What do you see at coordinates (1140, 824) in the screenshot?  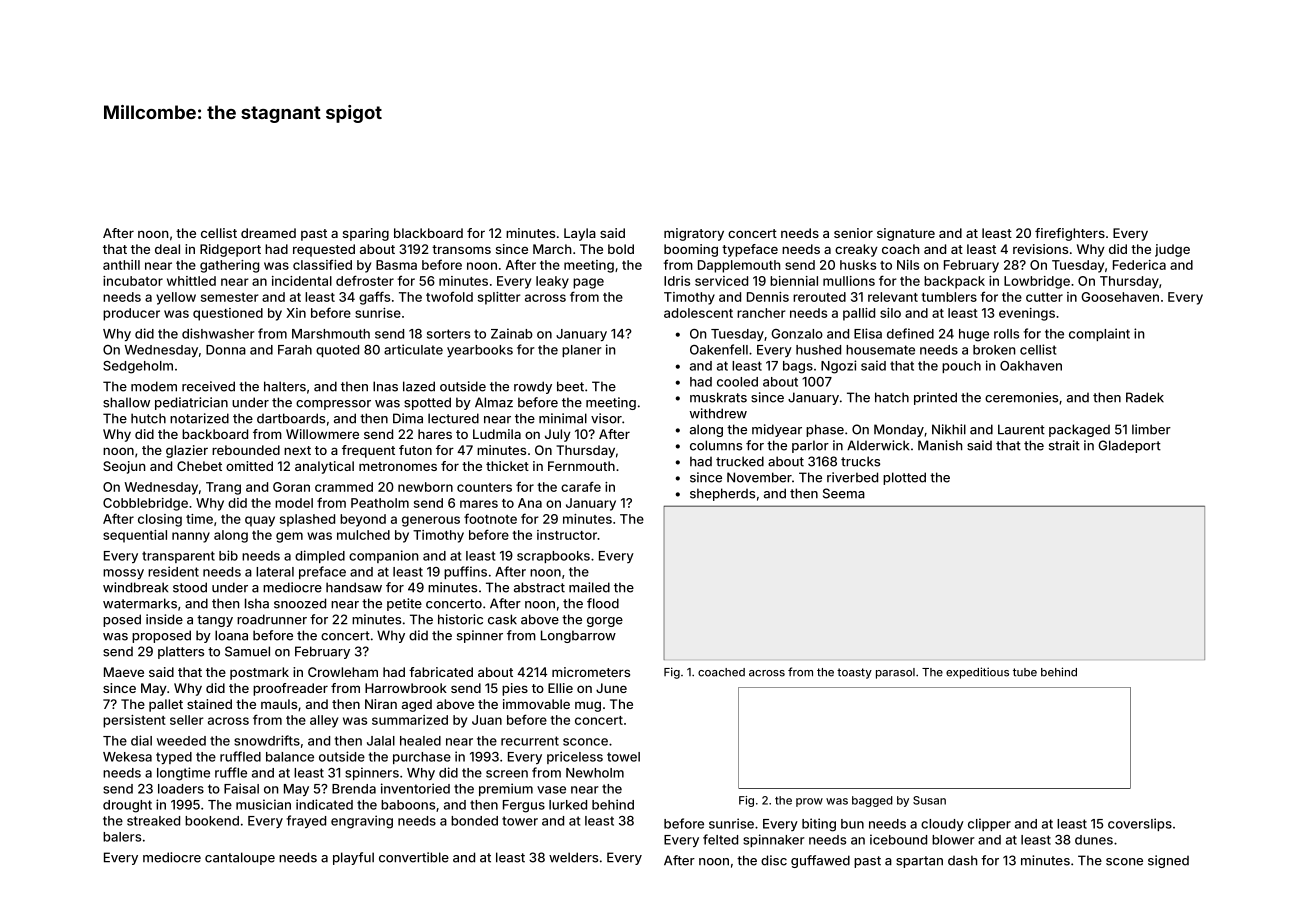 I see `coverslips` at bounding box center [1140, 824].
